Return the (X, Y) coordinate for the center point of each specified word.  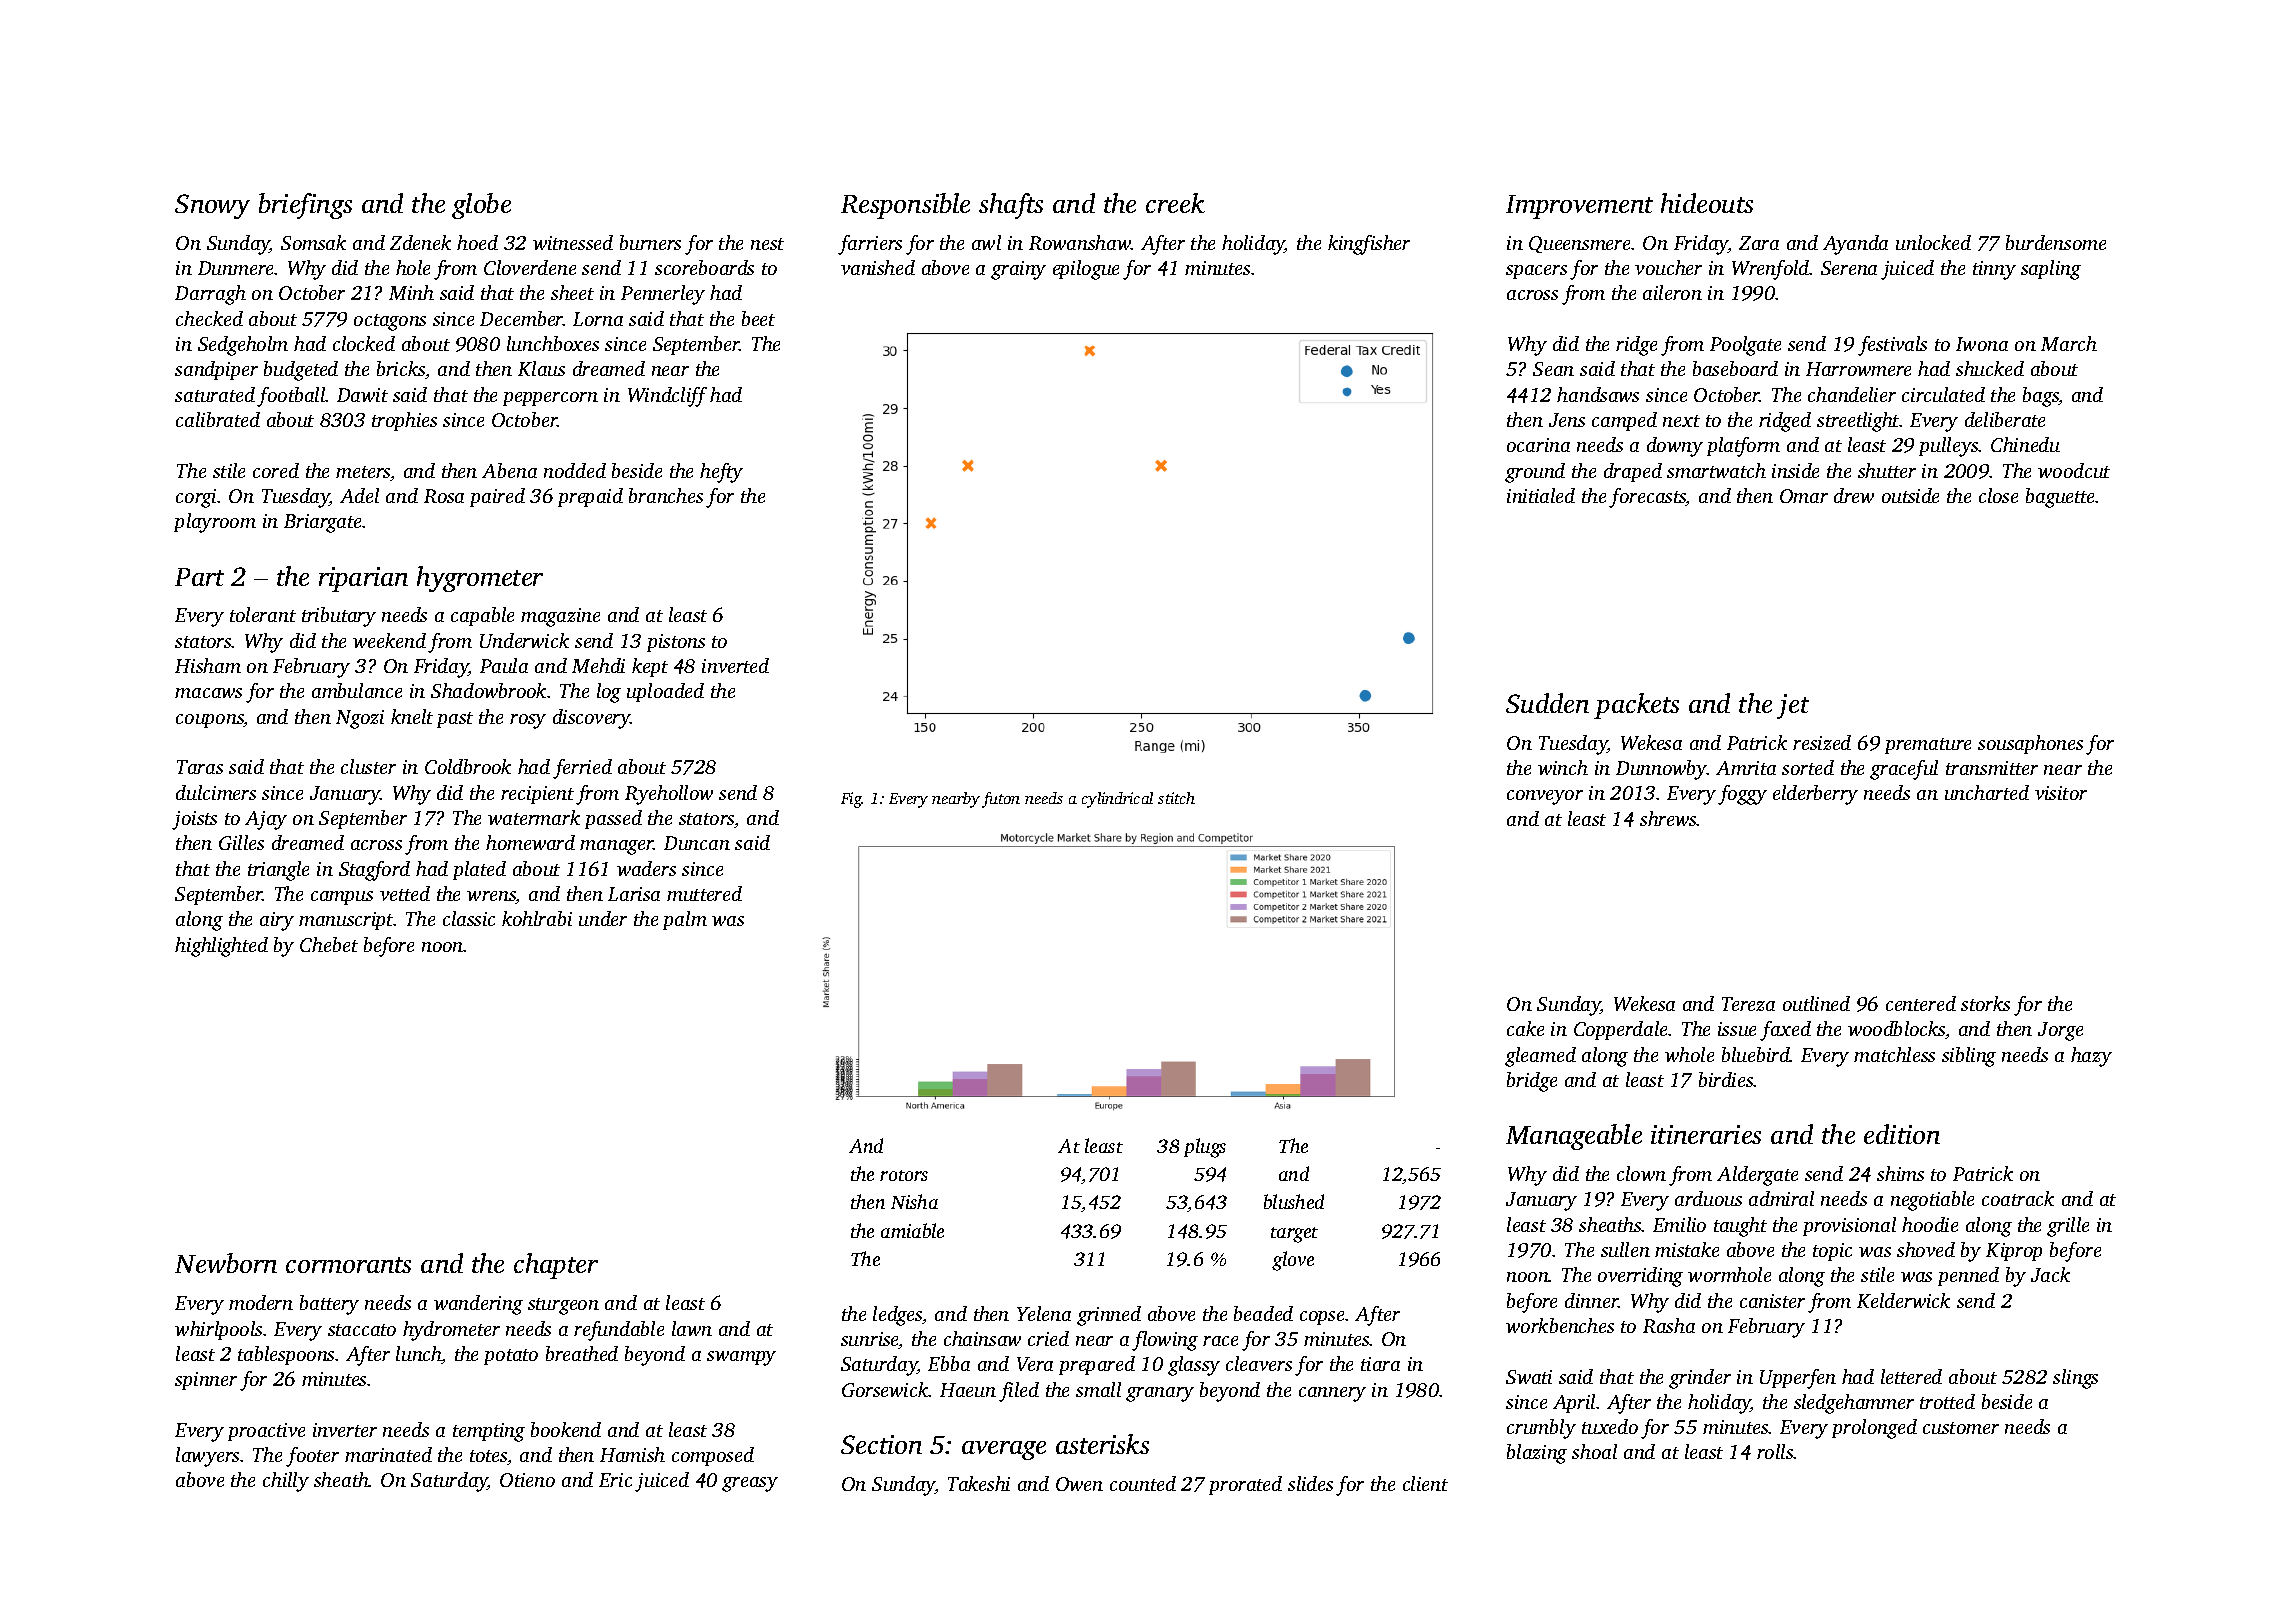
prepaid (590, 497)
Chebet (329, 944)
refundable (619, 1331)
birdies (1726, 1079)
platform (1743, 447)
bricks (401, 368)
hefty (721, 473)
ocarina (1538, 445)
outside (1910, 495)
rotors (904, 1175)
